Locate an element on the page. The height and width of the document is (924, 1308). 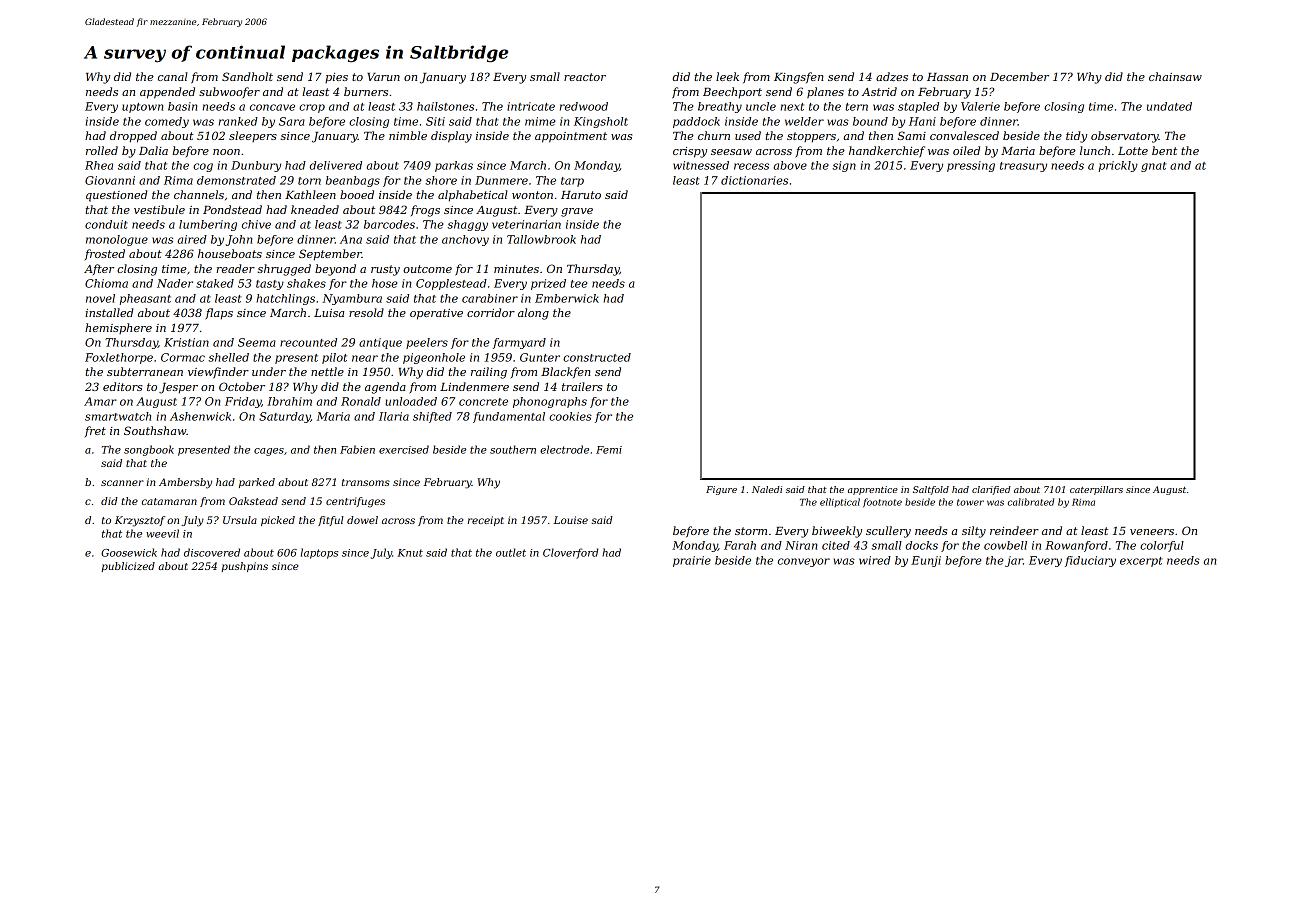
grave is located at coordinates (577, 212).
